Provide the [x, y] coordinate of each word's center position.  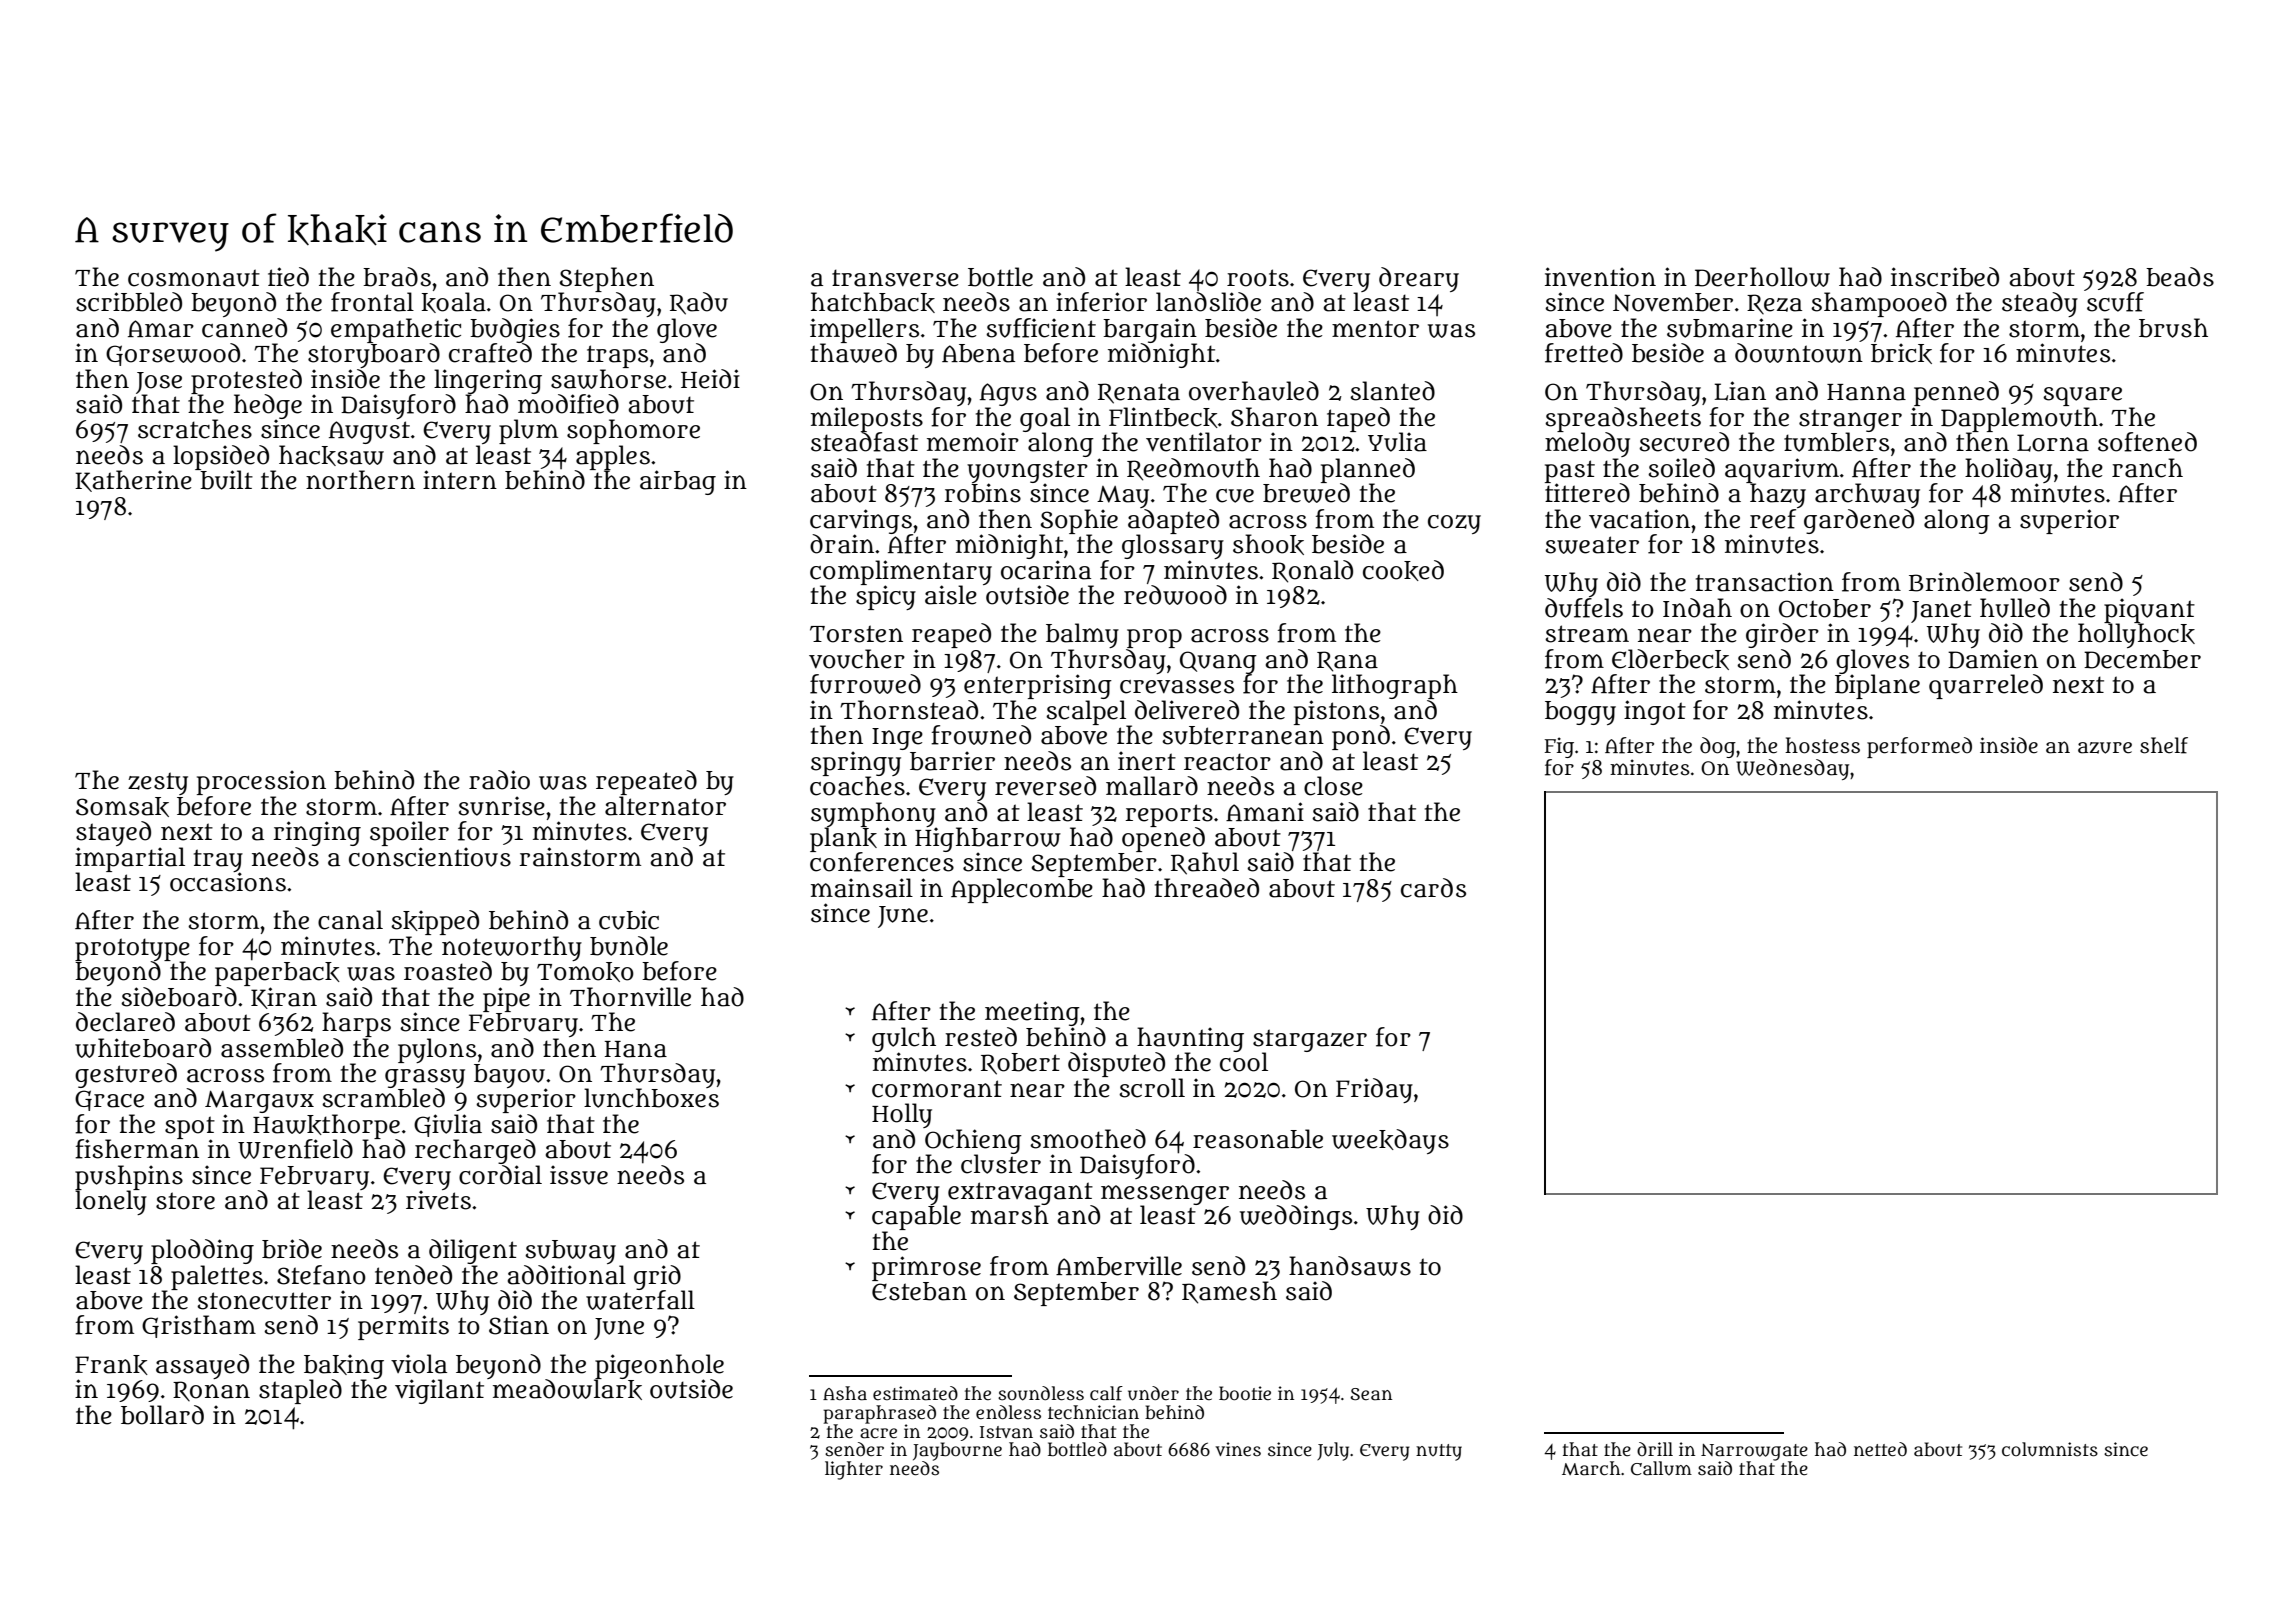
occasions [228, 882]
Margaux [259, 1101]
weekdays [1390, 1141]
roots [1258, 278]
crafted [490, 353]
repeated [646, 782]
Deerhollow [1762, 277]
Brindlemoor [1984, 582]
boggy [1580, 713]
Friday [1374, 1090]
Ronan [211, 1391]
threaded [1207, 888]
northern [360, 480]
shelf [2164, 745]
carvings [861, 521]
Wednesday [1792, 769]
